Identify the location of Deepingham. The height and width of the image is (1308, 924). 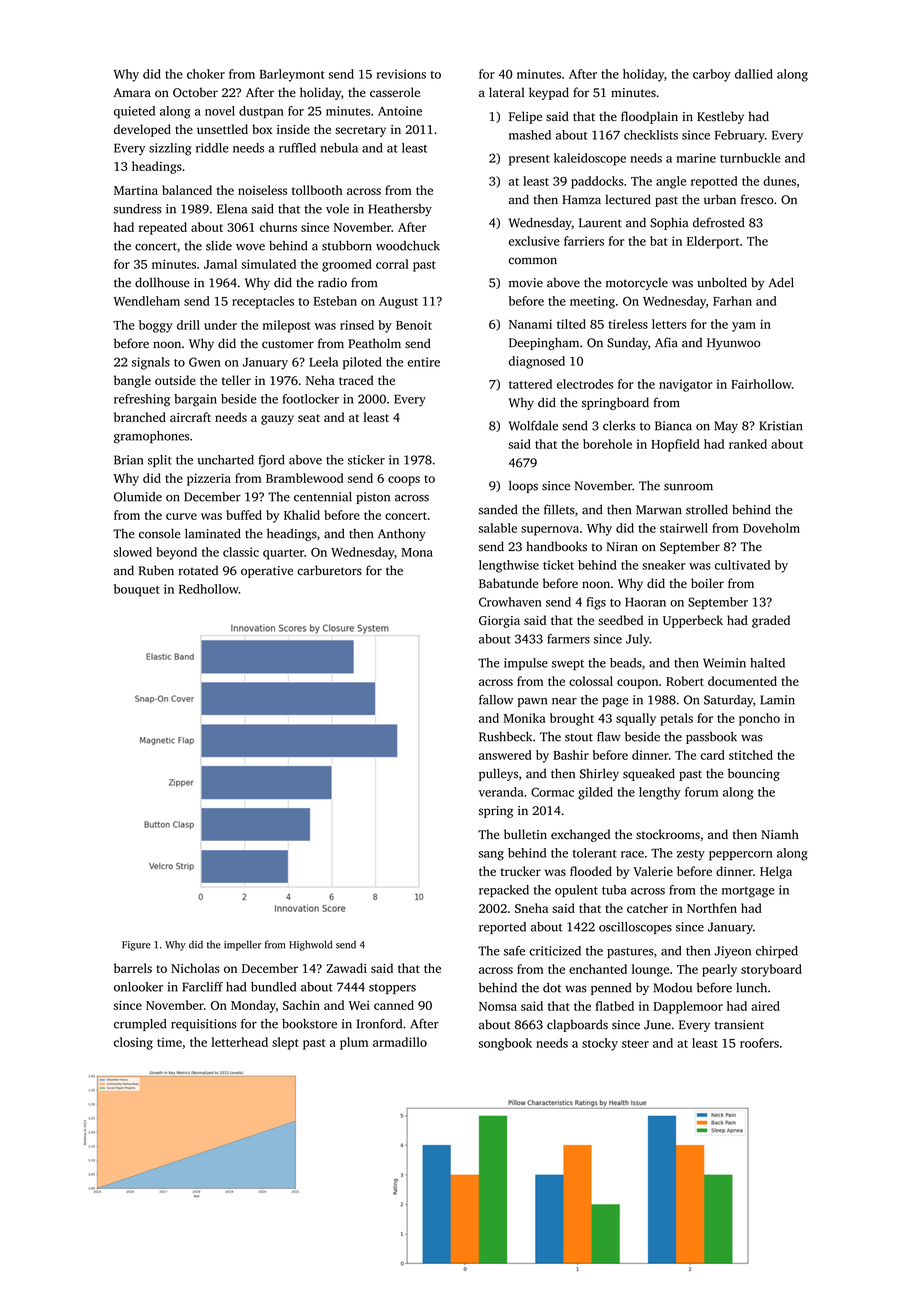
(544, 343).
